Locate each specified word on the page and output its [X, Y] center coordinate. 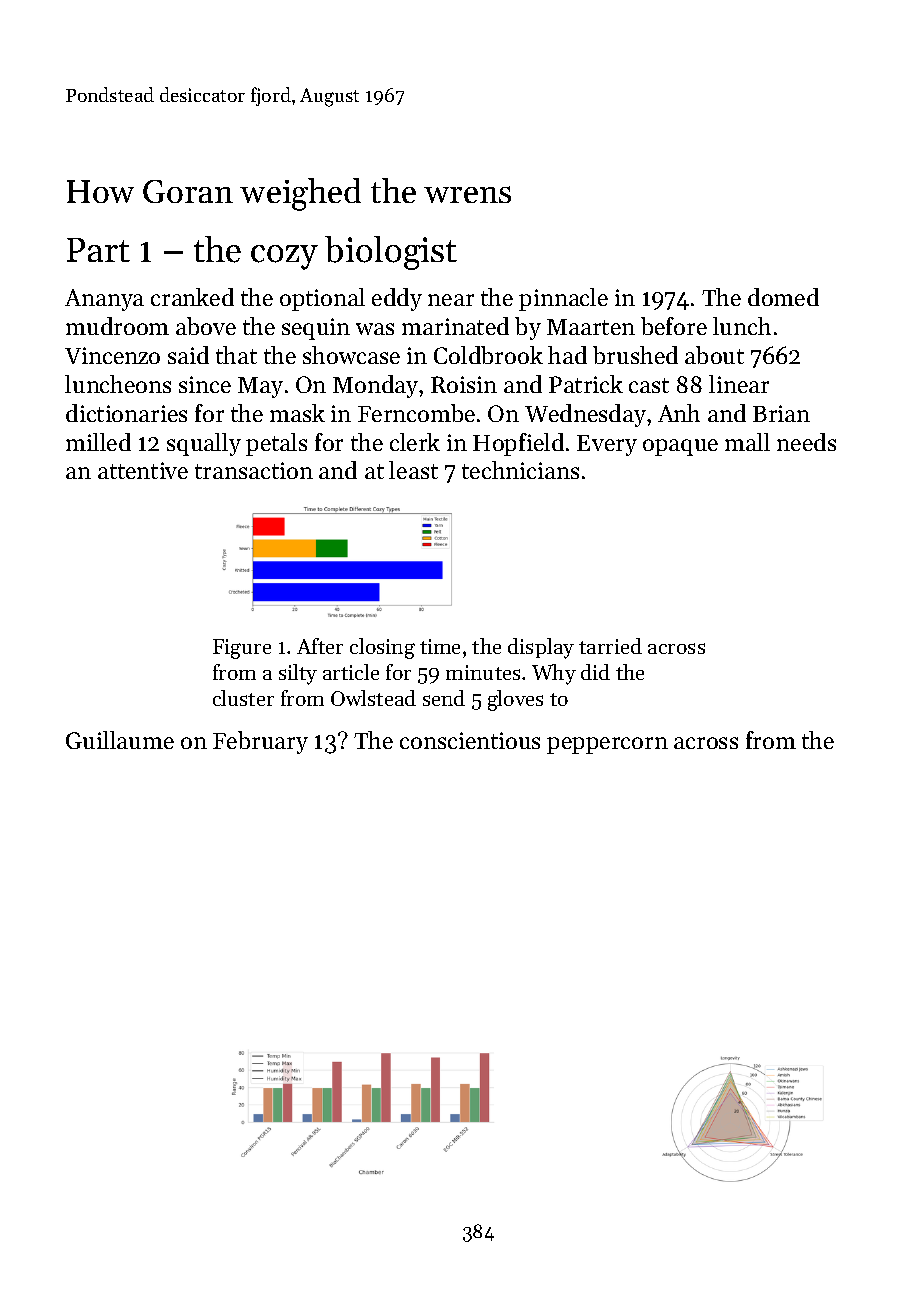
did [595, 672]
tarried [610, 646]
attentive [143, 470]
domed [783, 297]
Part [98, 250]
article [351, 672]
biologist [391, 253]
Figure [242, 649]
